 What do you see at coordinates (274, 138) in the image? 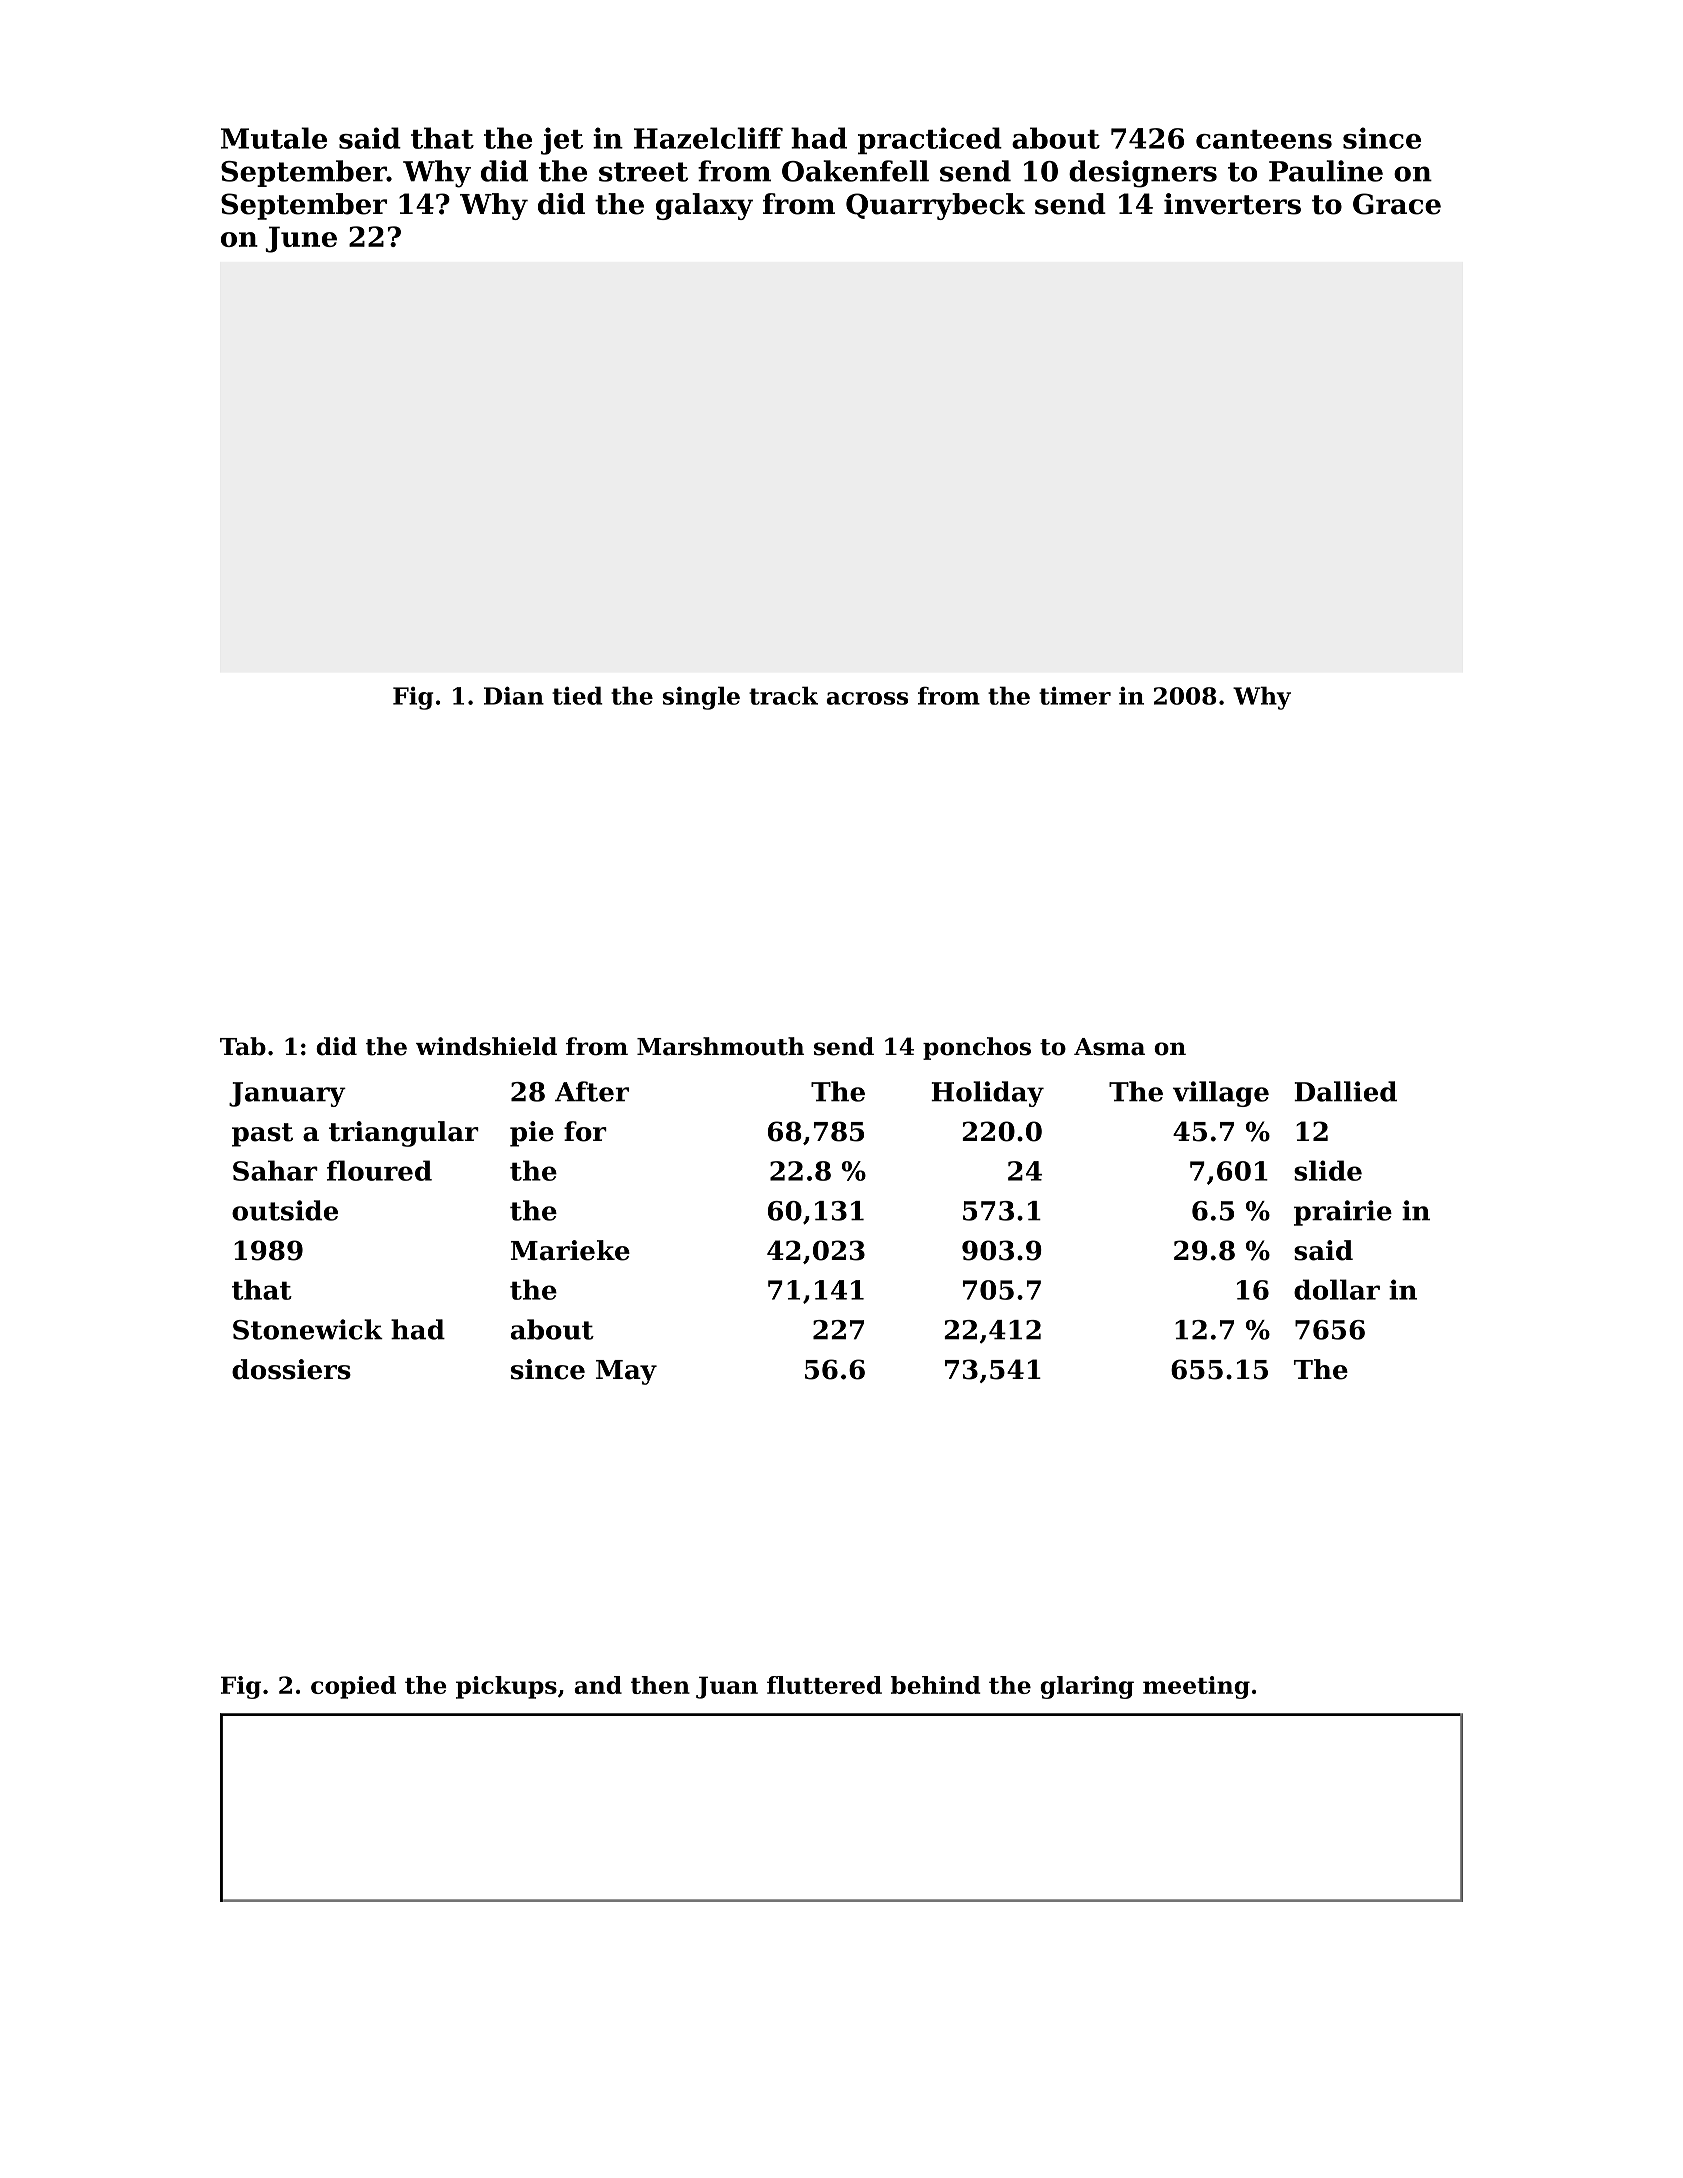
I see `Mutale` at bounding box center [274, 138].
